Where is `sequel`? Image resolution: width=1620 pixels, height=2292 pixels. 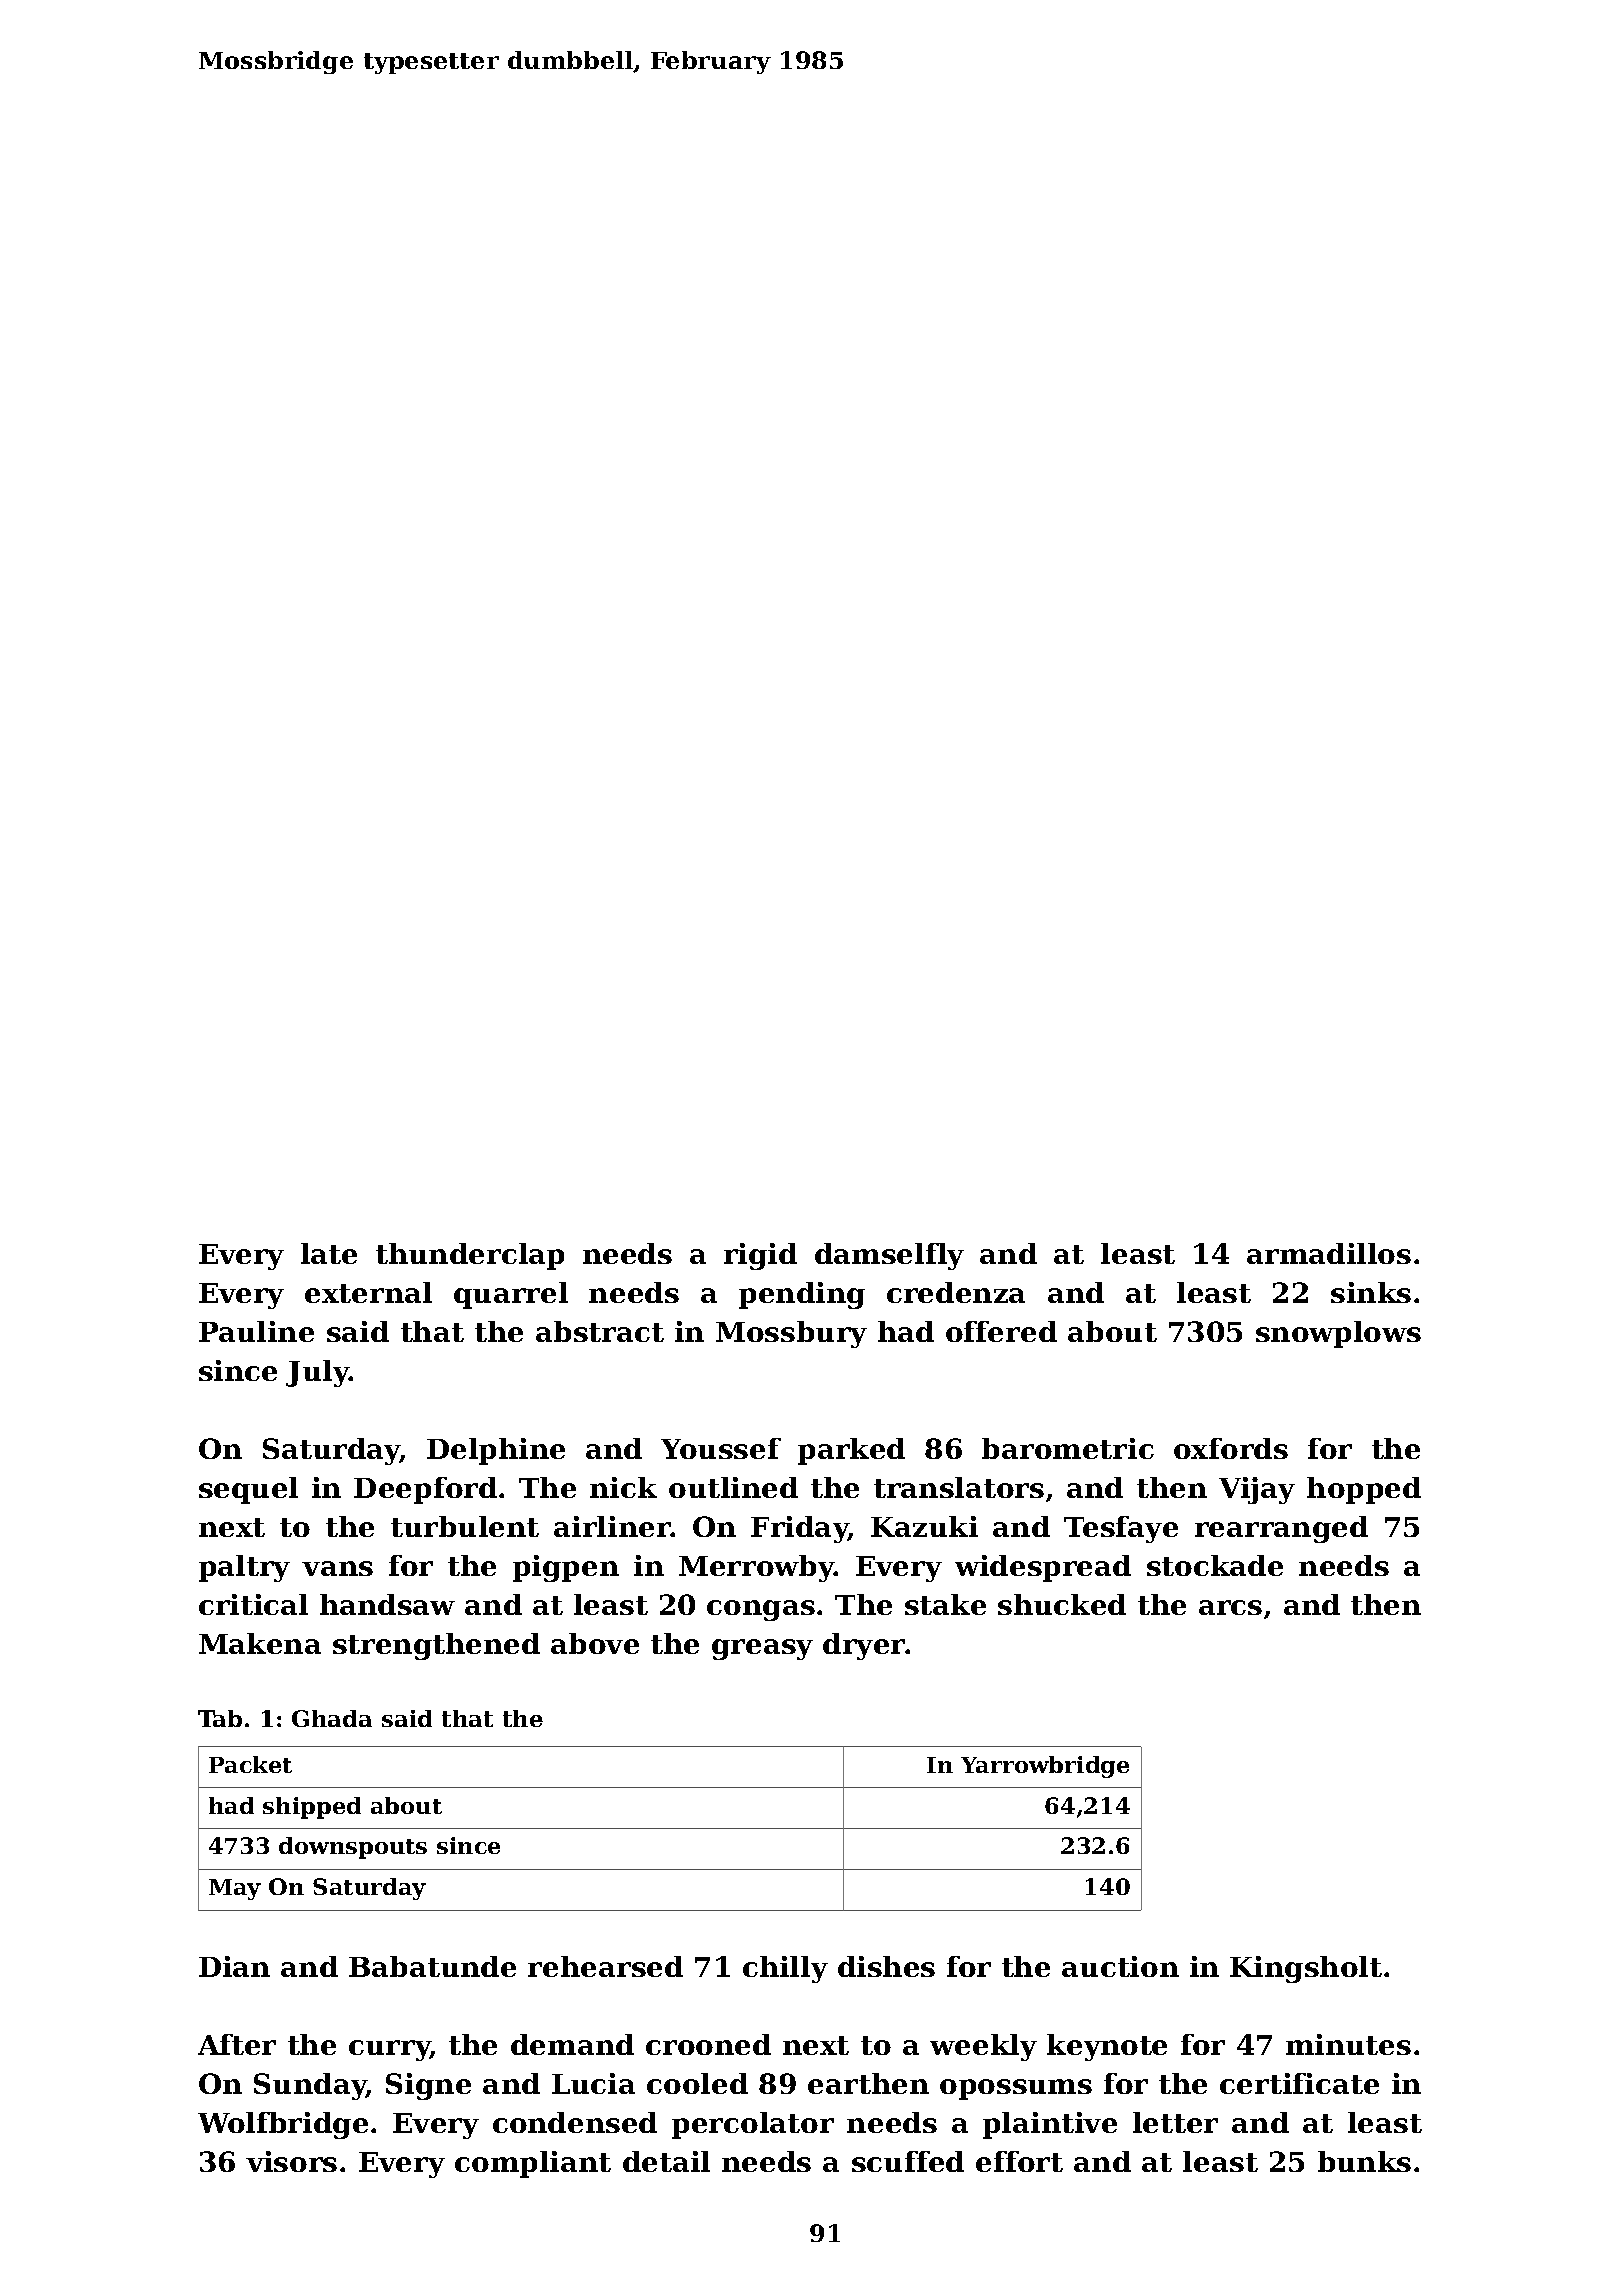 sequel is located at coordinates (248, 1490).
